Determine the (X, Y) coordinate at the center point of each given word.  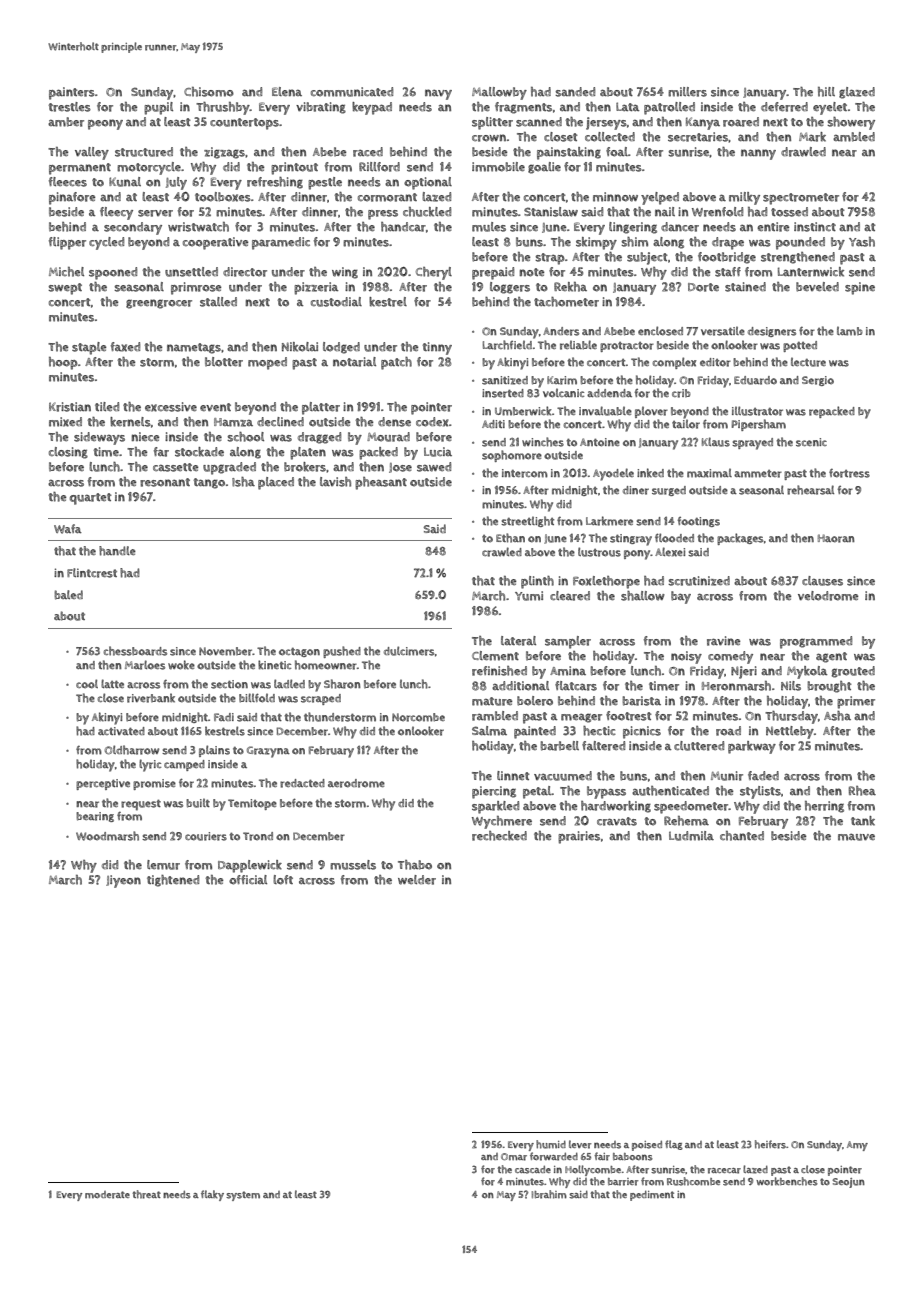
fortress (849, 473)
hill (826, 92)
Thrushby (223, 108)
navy (438, 94)
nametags (194, 348)
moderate (107, 1195)
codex (432, 422)
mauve (856, 837)
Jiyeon (123, 881)
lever (580, 1144)
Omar (514, 1157)
